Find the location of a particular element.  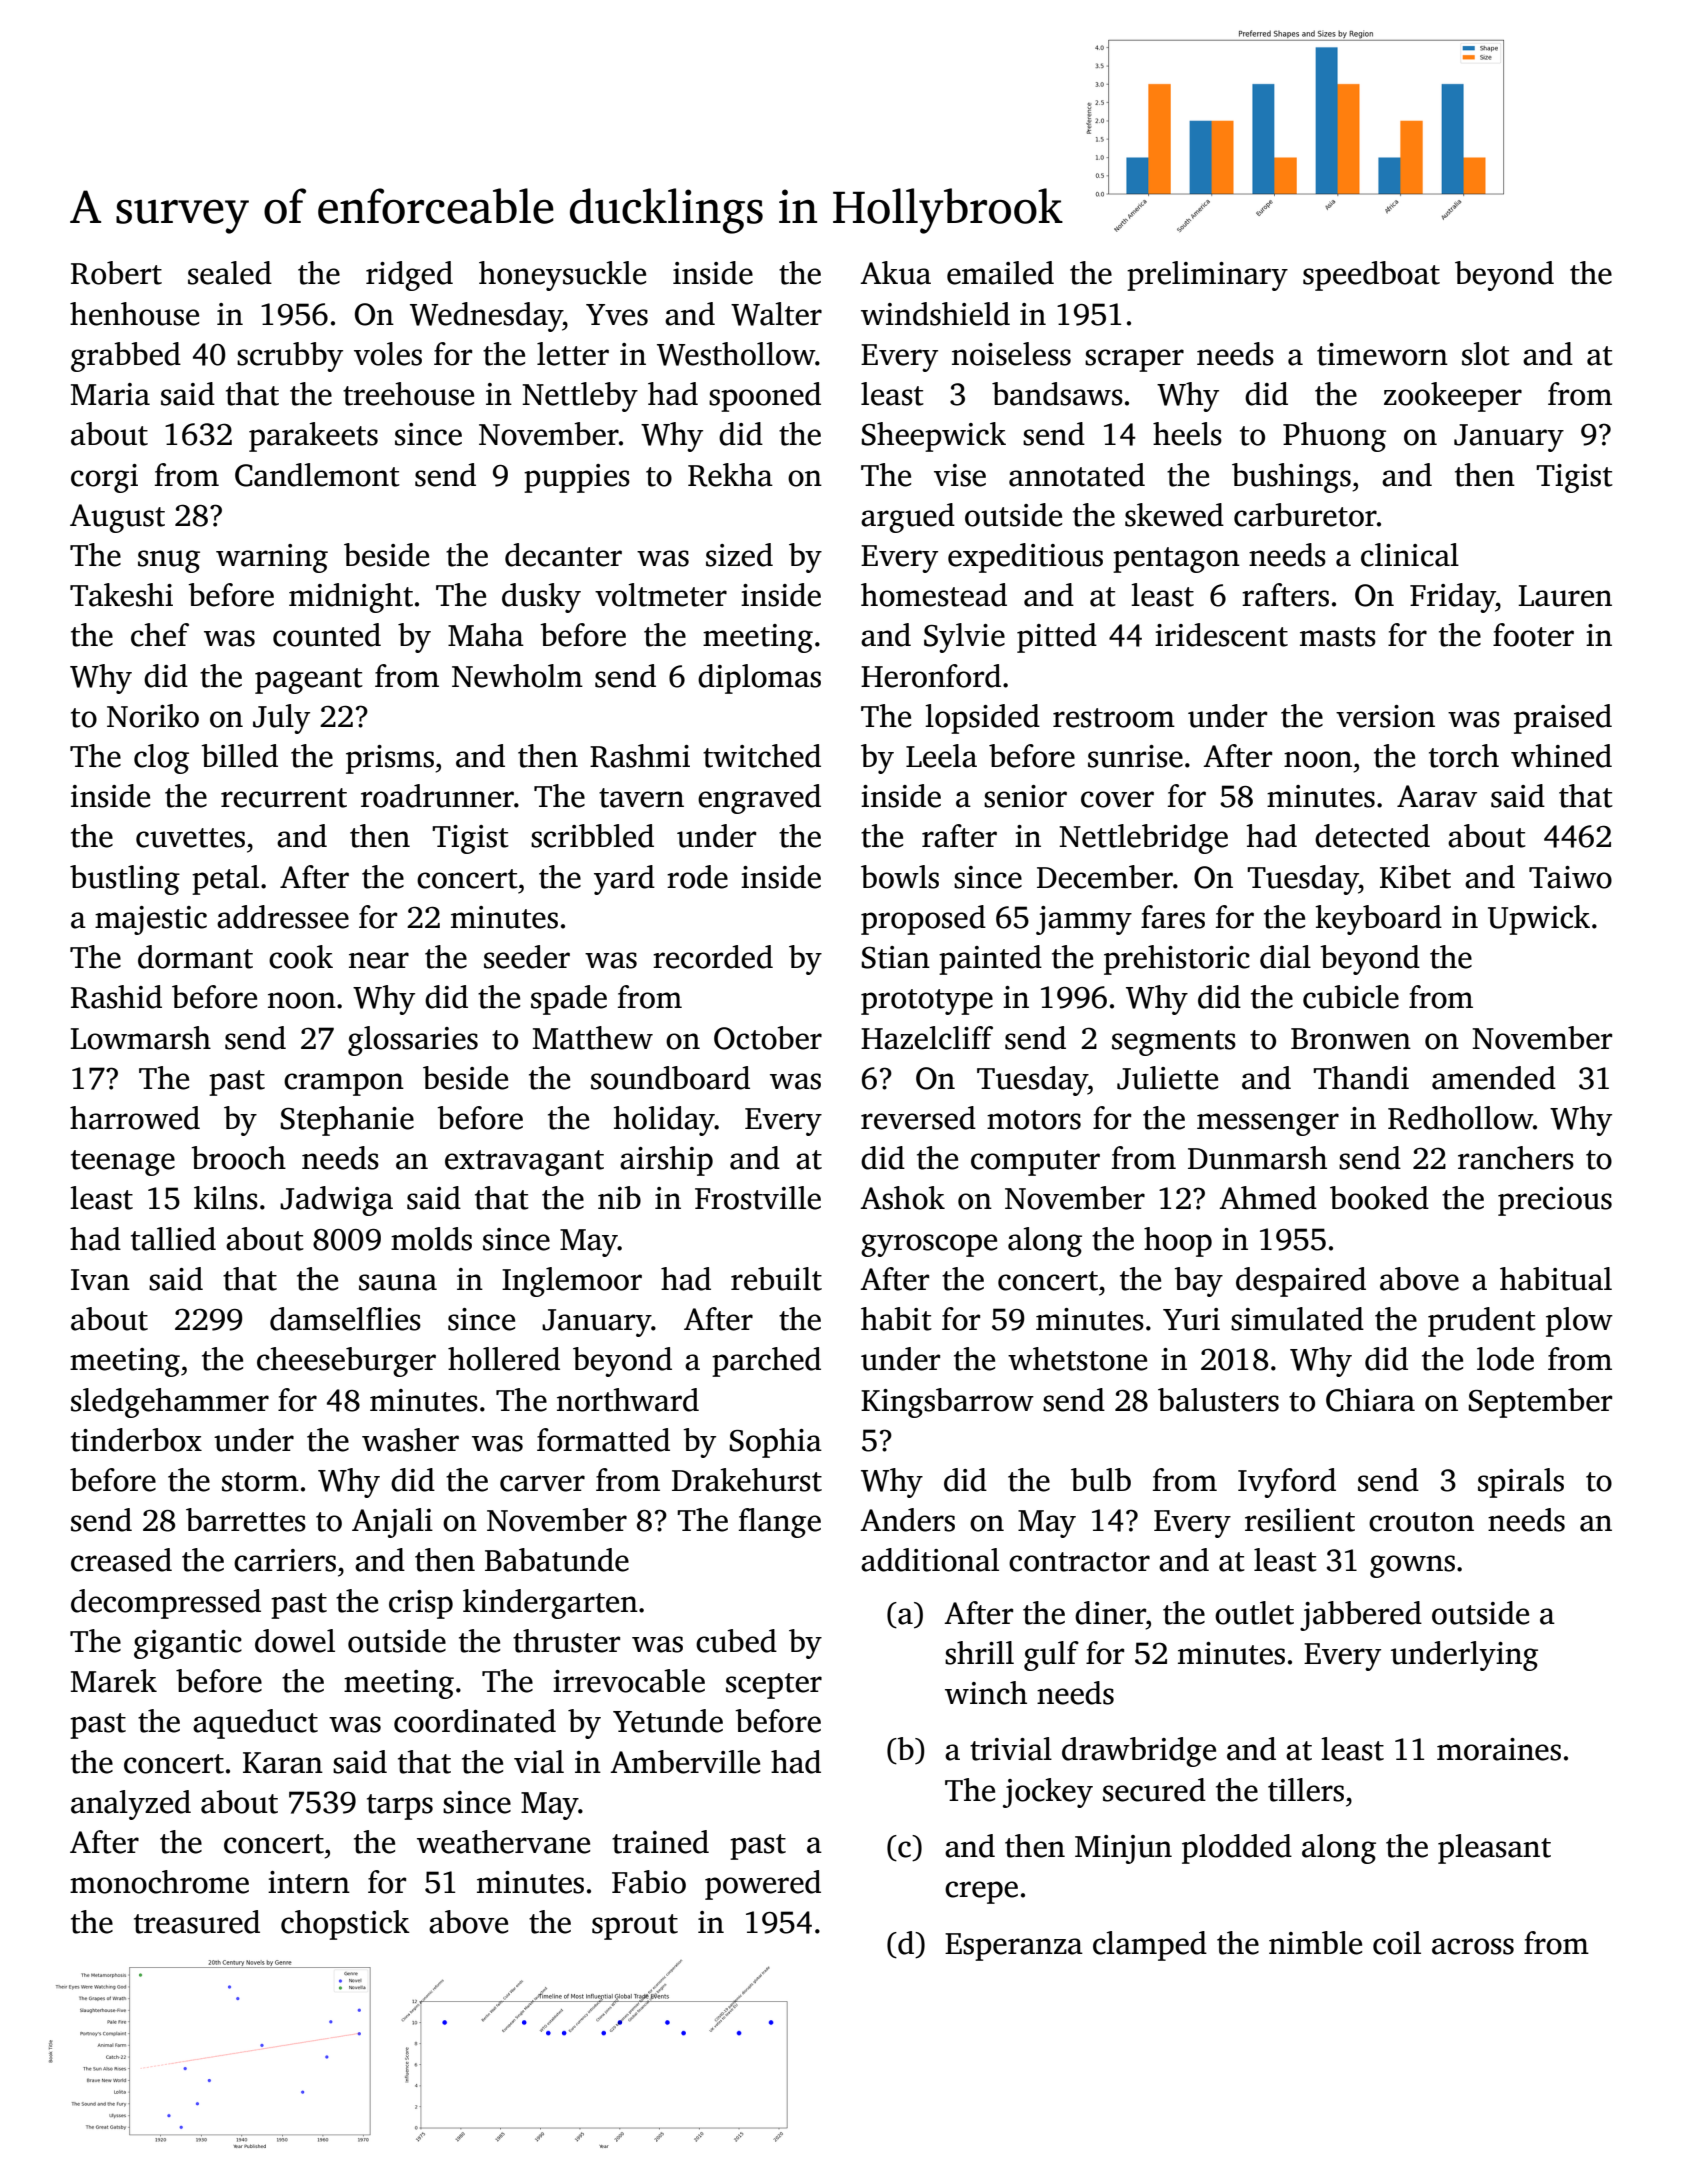

clog is located at coordinates (161, 759).
